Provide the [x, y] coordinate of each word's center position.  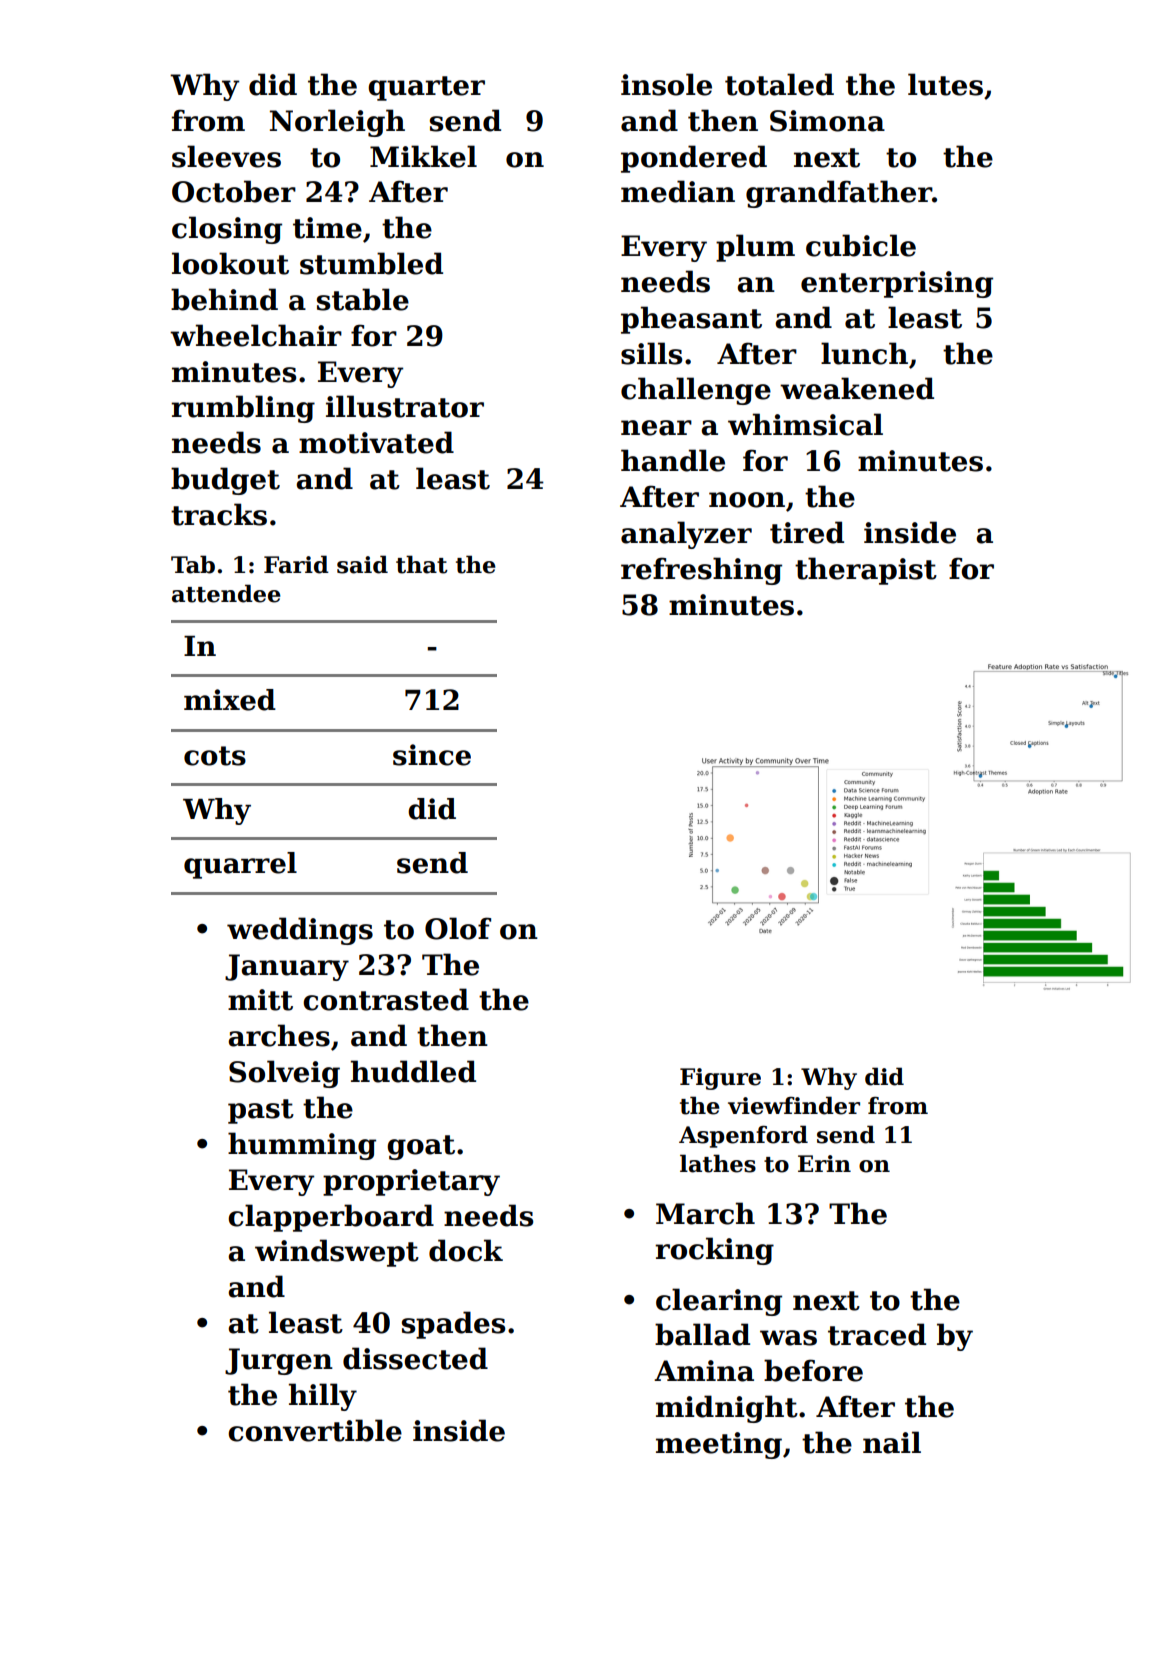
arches [279, 1035]
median [678, 191]
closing [227, 230]
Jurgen [279, 1361]
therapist [866, 571]
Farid [296, 564]
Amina [704, 1371]
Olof [458, 928]
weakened [857, 388]
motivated [376, 442]
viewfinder [794, 1105]
